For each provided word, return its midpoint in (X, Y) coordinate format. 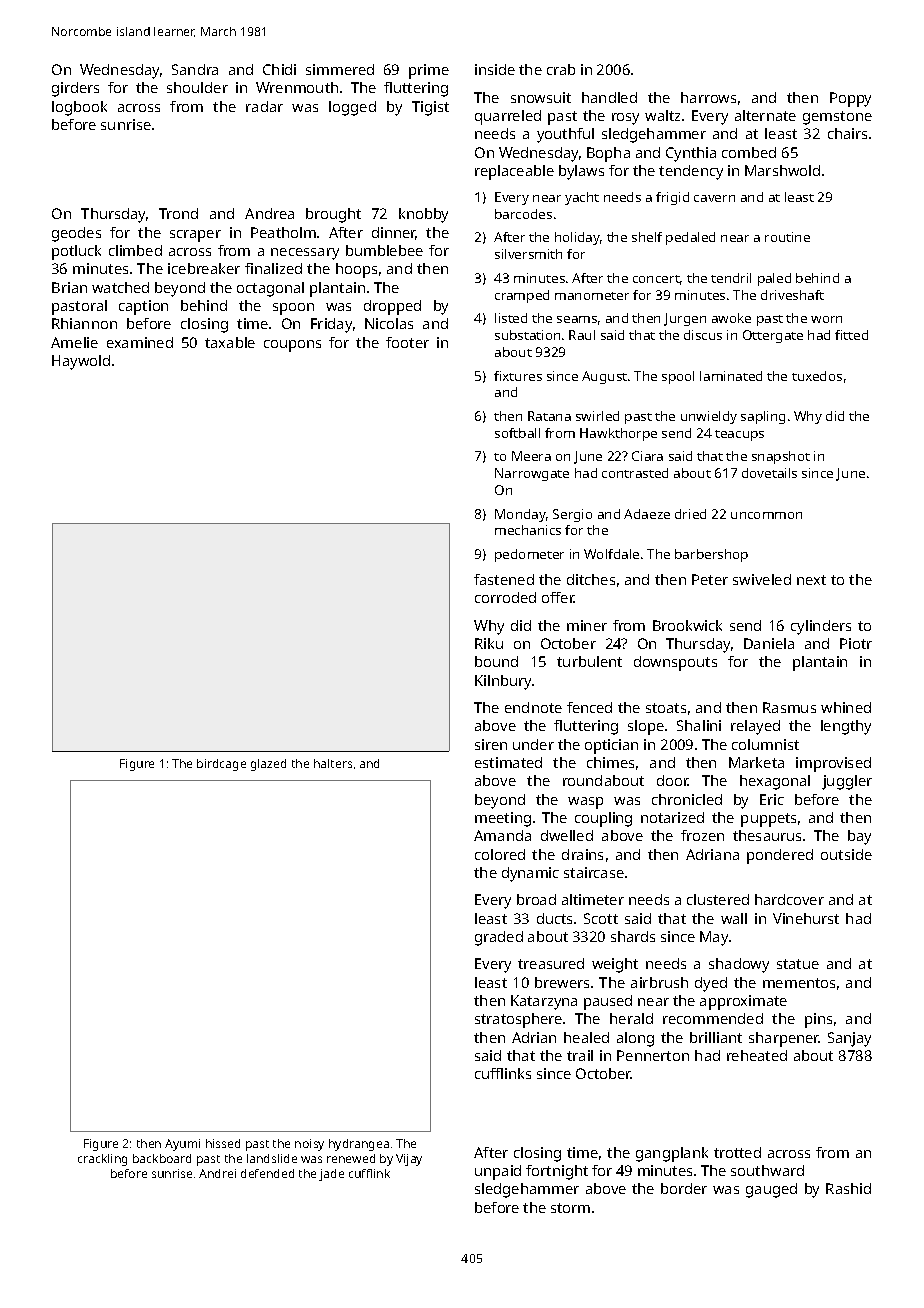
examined (140, 342)
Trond (178, 213)
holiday (577, 238)
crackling (102, 1160)
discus (703, 335)
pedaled (690, 238)
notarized (672, 817)
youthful (565, 135)
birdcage (221, 765)
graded (499, 938)
